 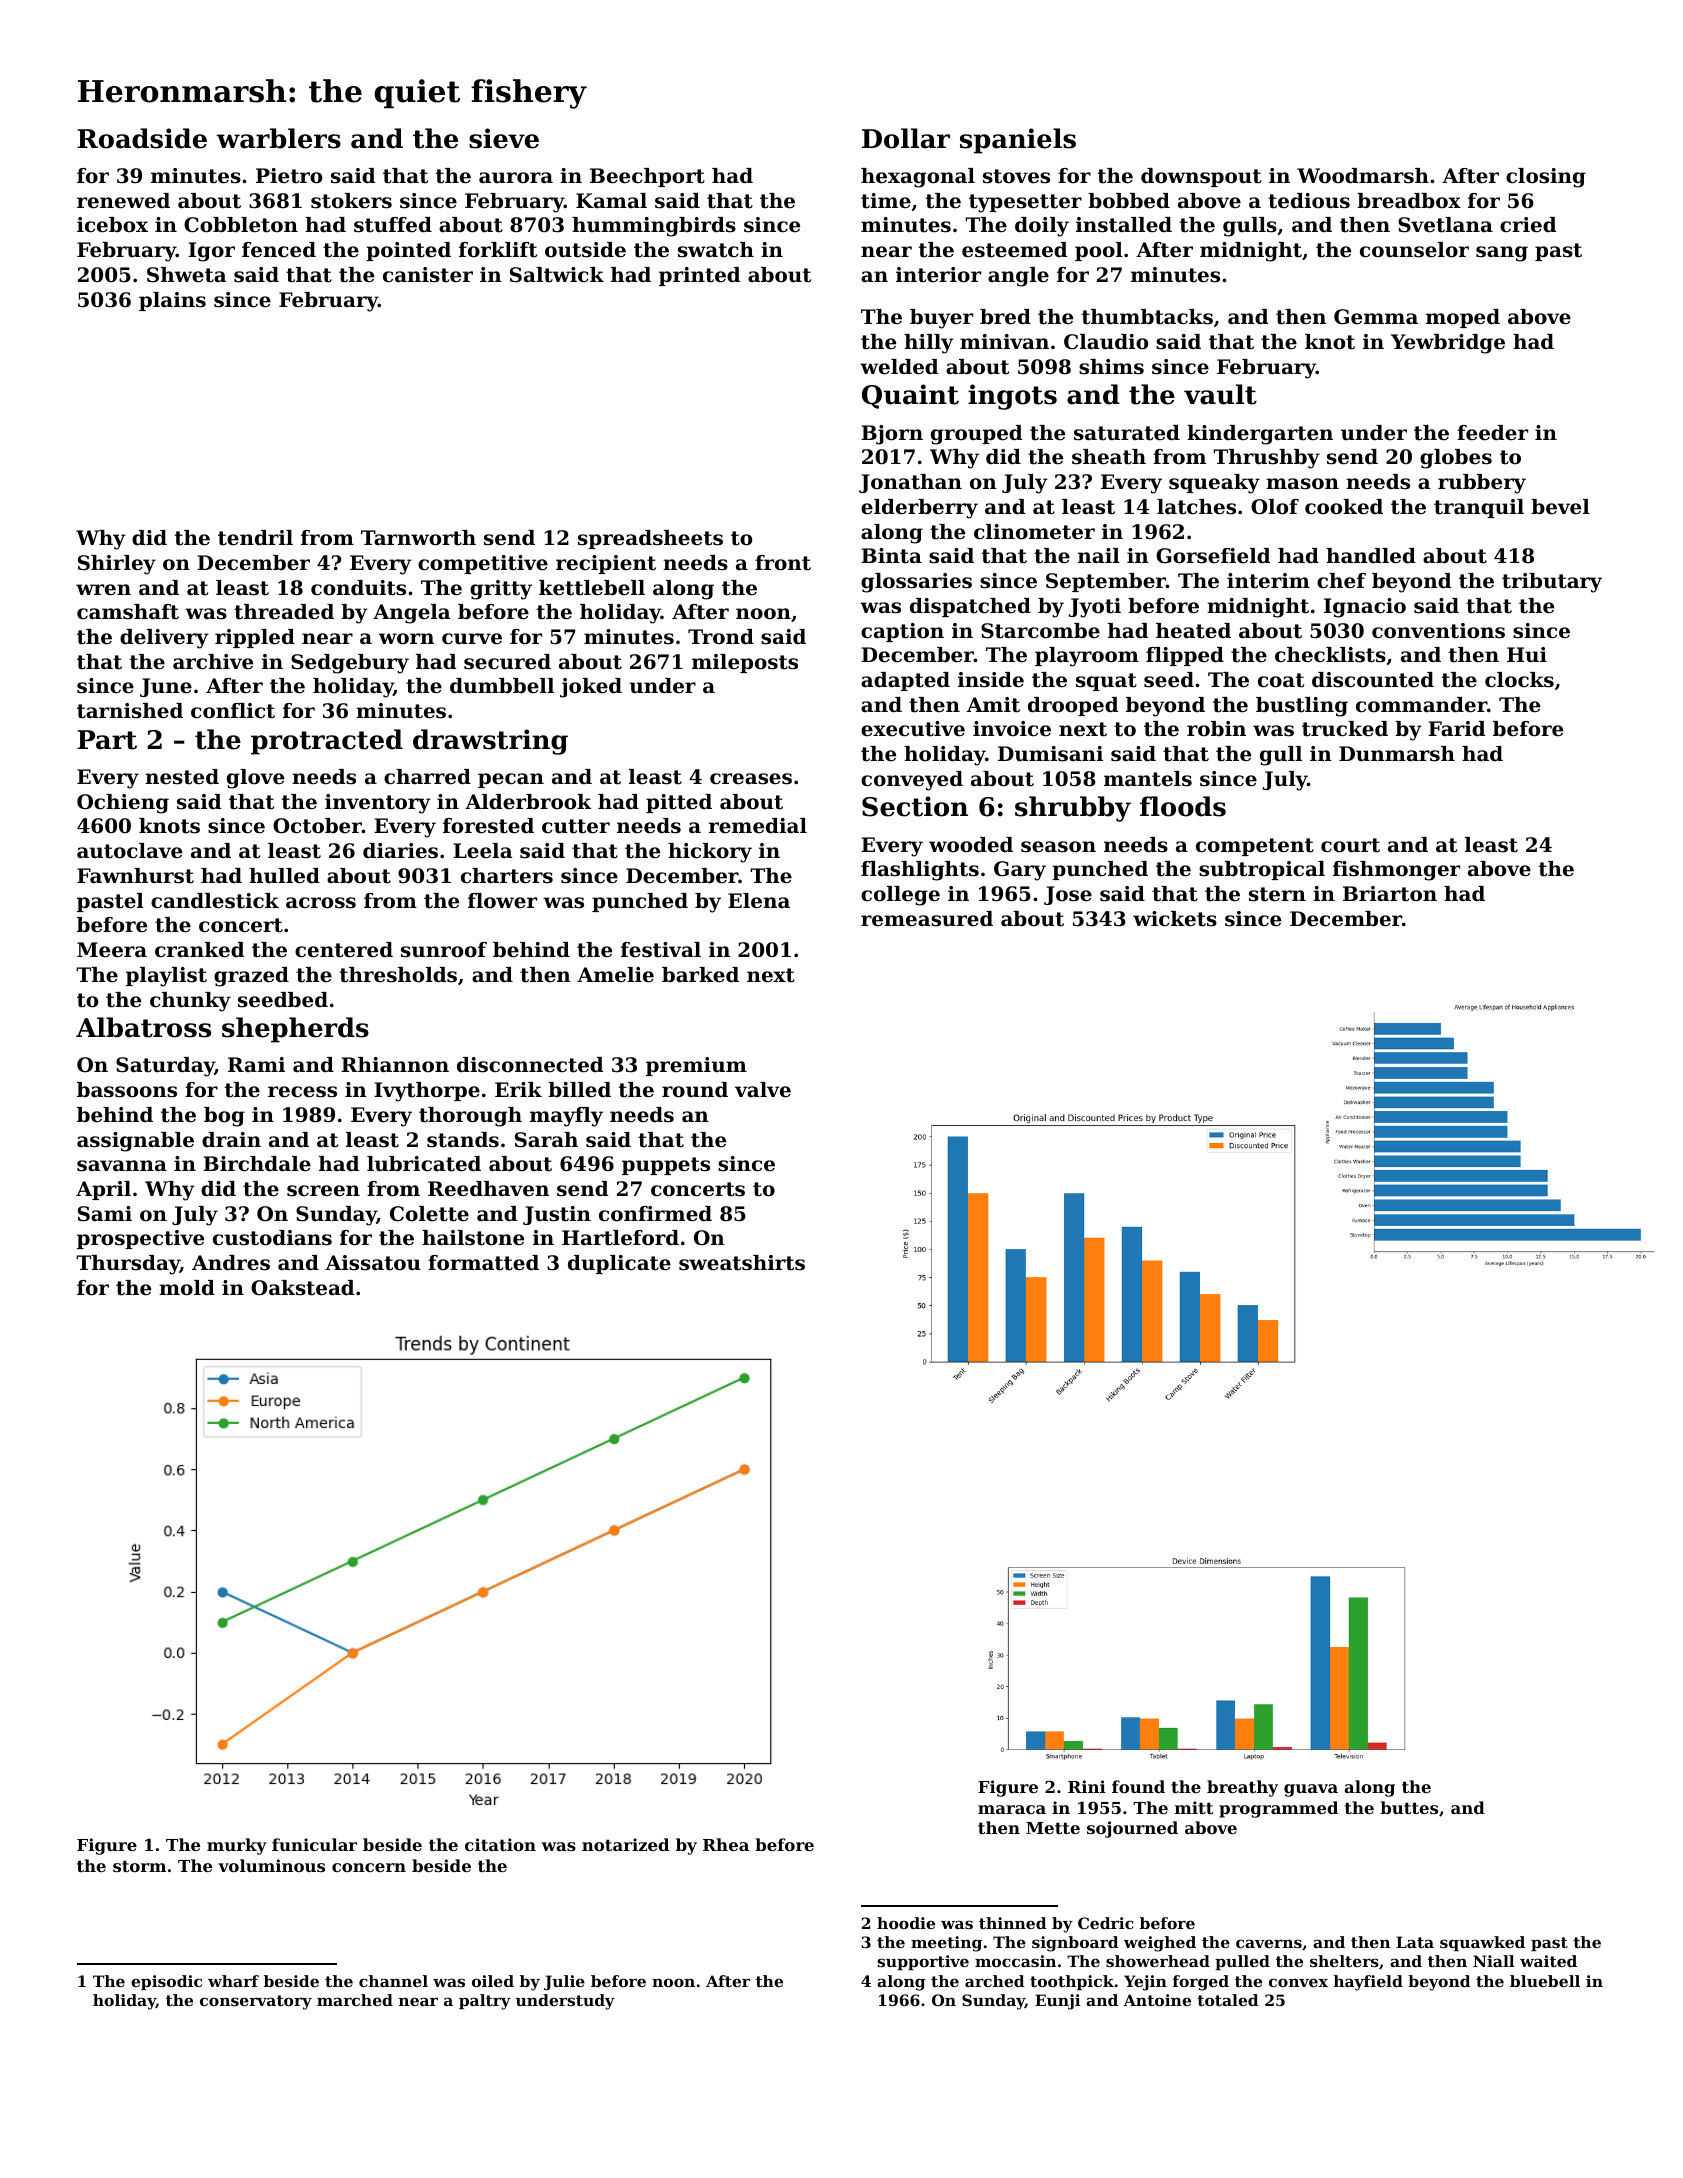 What do you see at coordinates (1546, 178) in the screenshot?
I see `closing` at bounding box center [1546, 178].
